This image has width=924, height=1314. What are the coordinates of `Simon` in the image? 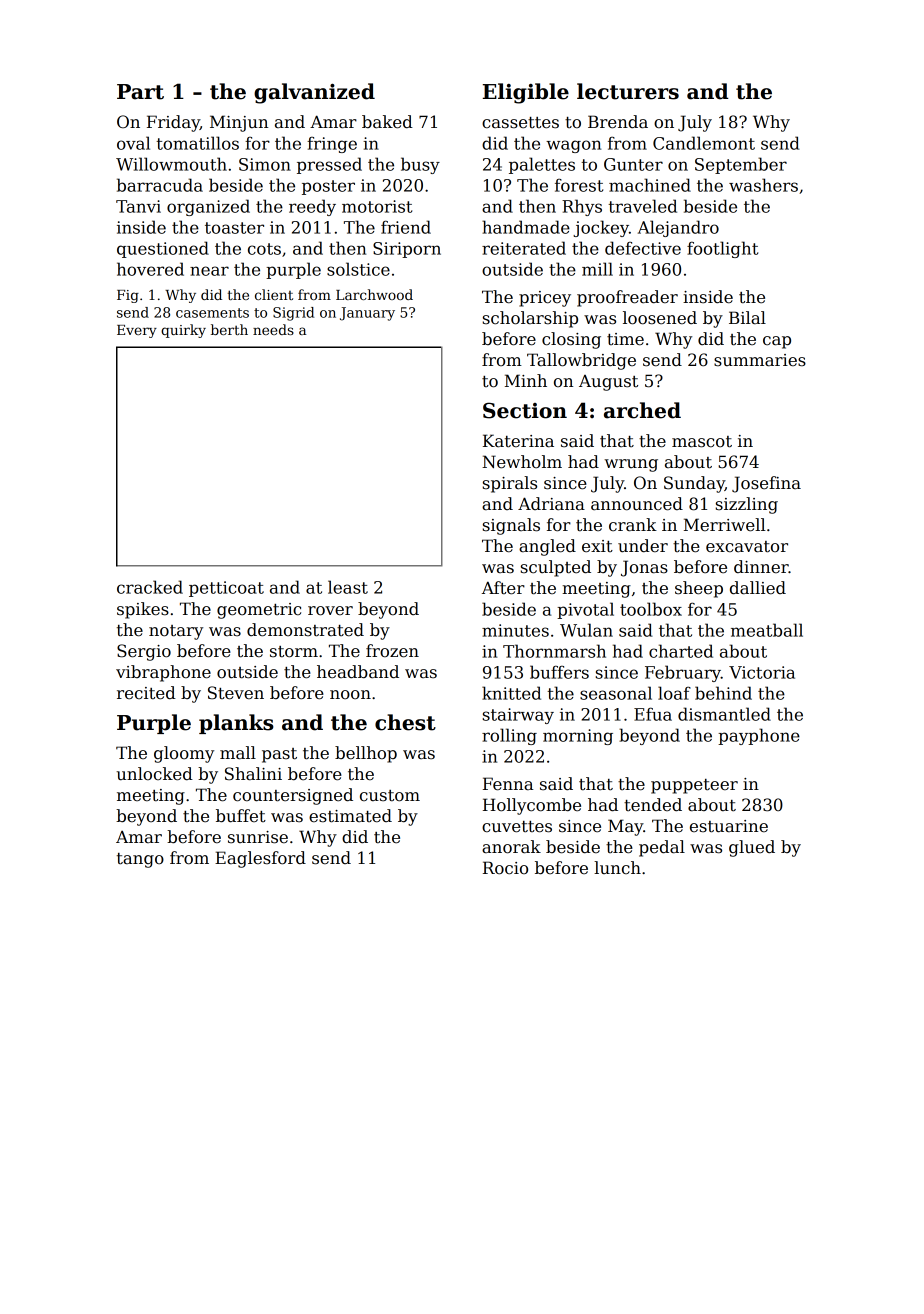 It's located at (265, 164).
